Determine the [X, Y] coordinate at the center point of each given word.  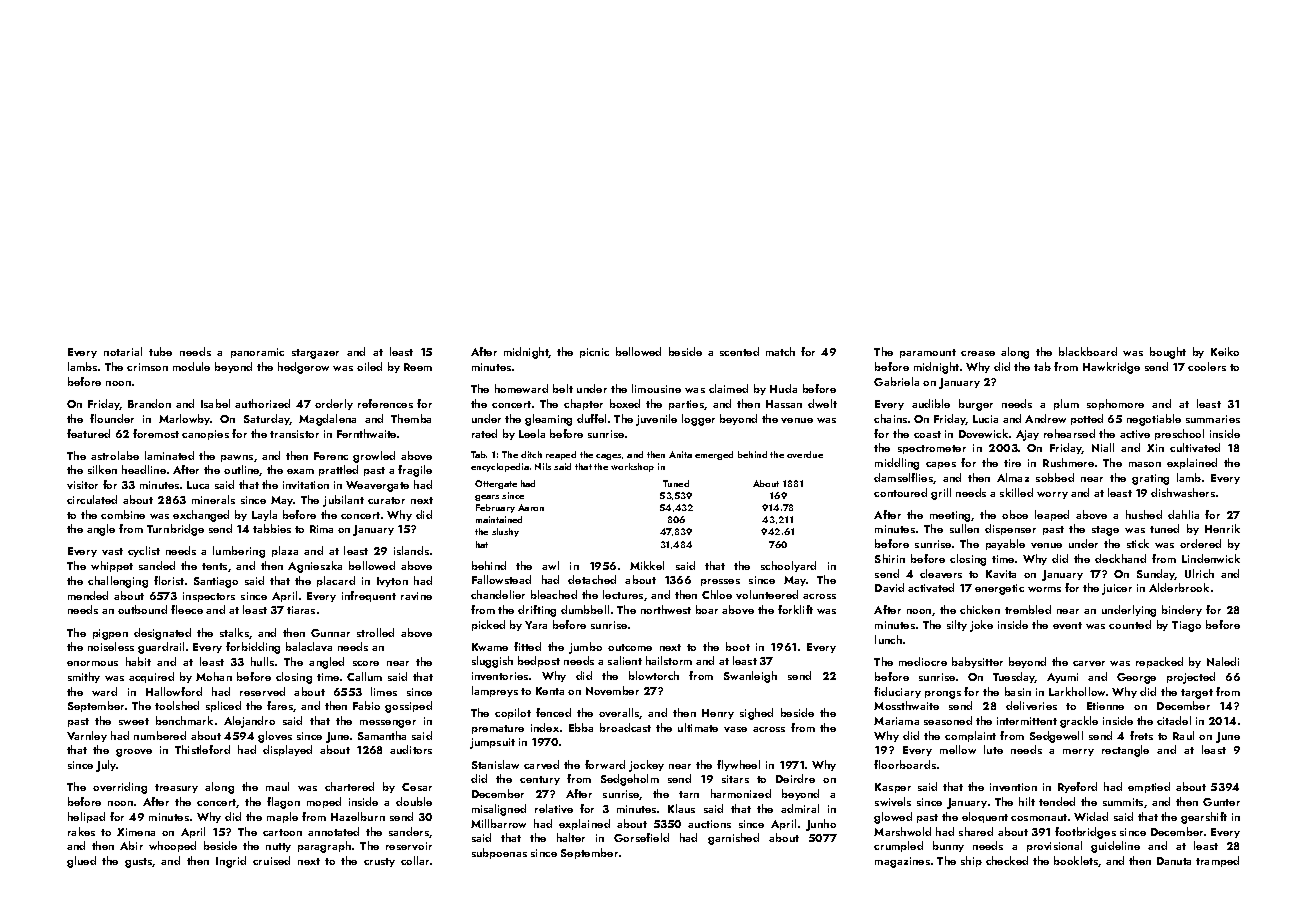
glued [81, 862]
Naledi [1223, 661]
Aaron [531, 507]
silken [102, 469]
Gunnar [330, 633]
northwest [666, 609]
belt [563, 388]
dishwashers [1183, 492]
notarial [123, 351]
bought [1168, 353]
